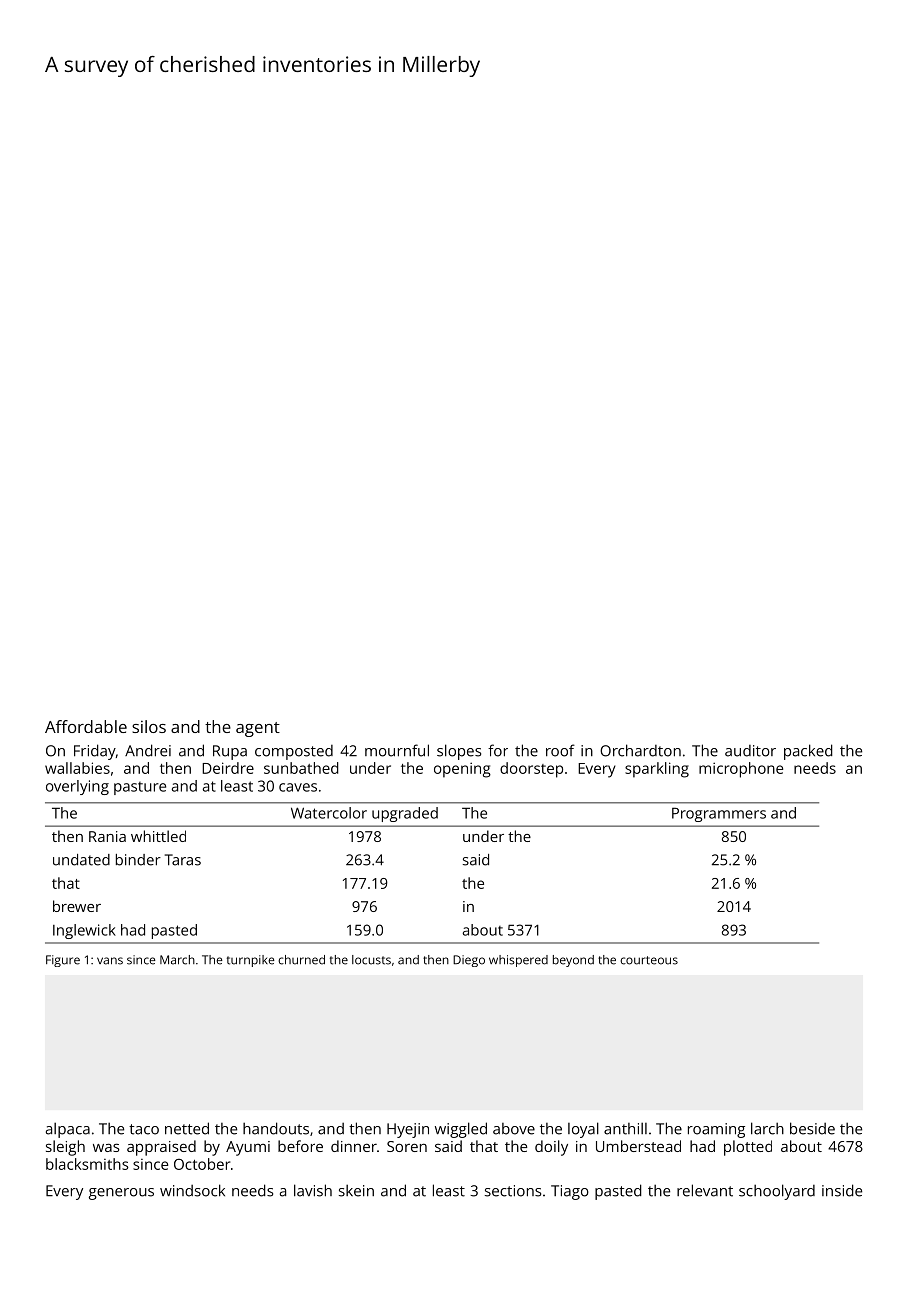  I want to click on wallabies, so click(77, 768).
